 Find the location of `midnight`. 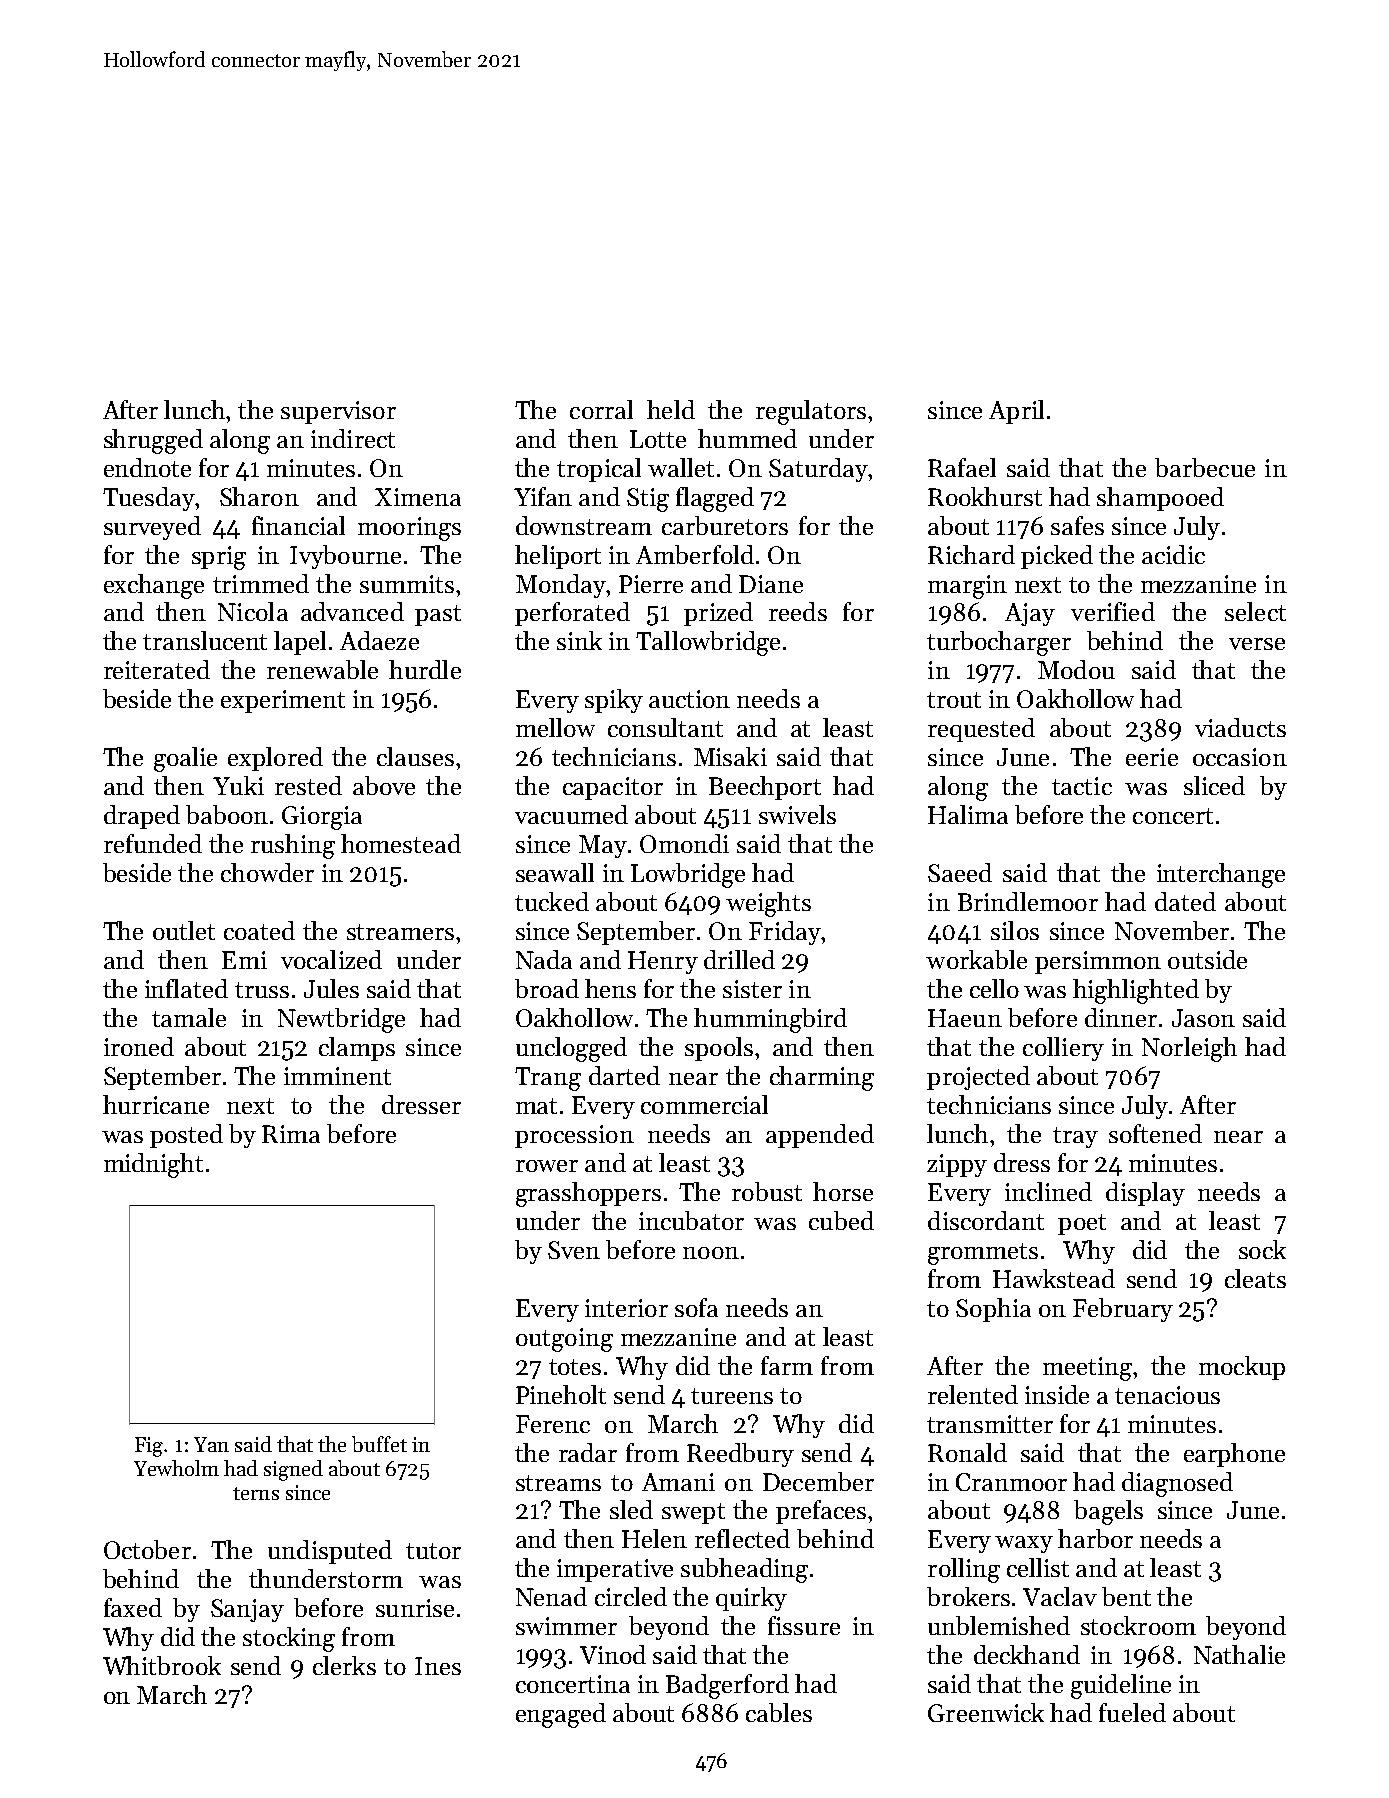

midnight is located at coordinates (153, 1165).
